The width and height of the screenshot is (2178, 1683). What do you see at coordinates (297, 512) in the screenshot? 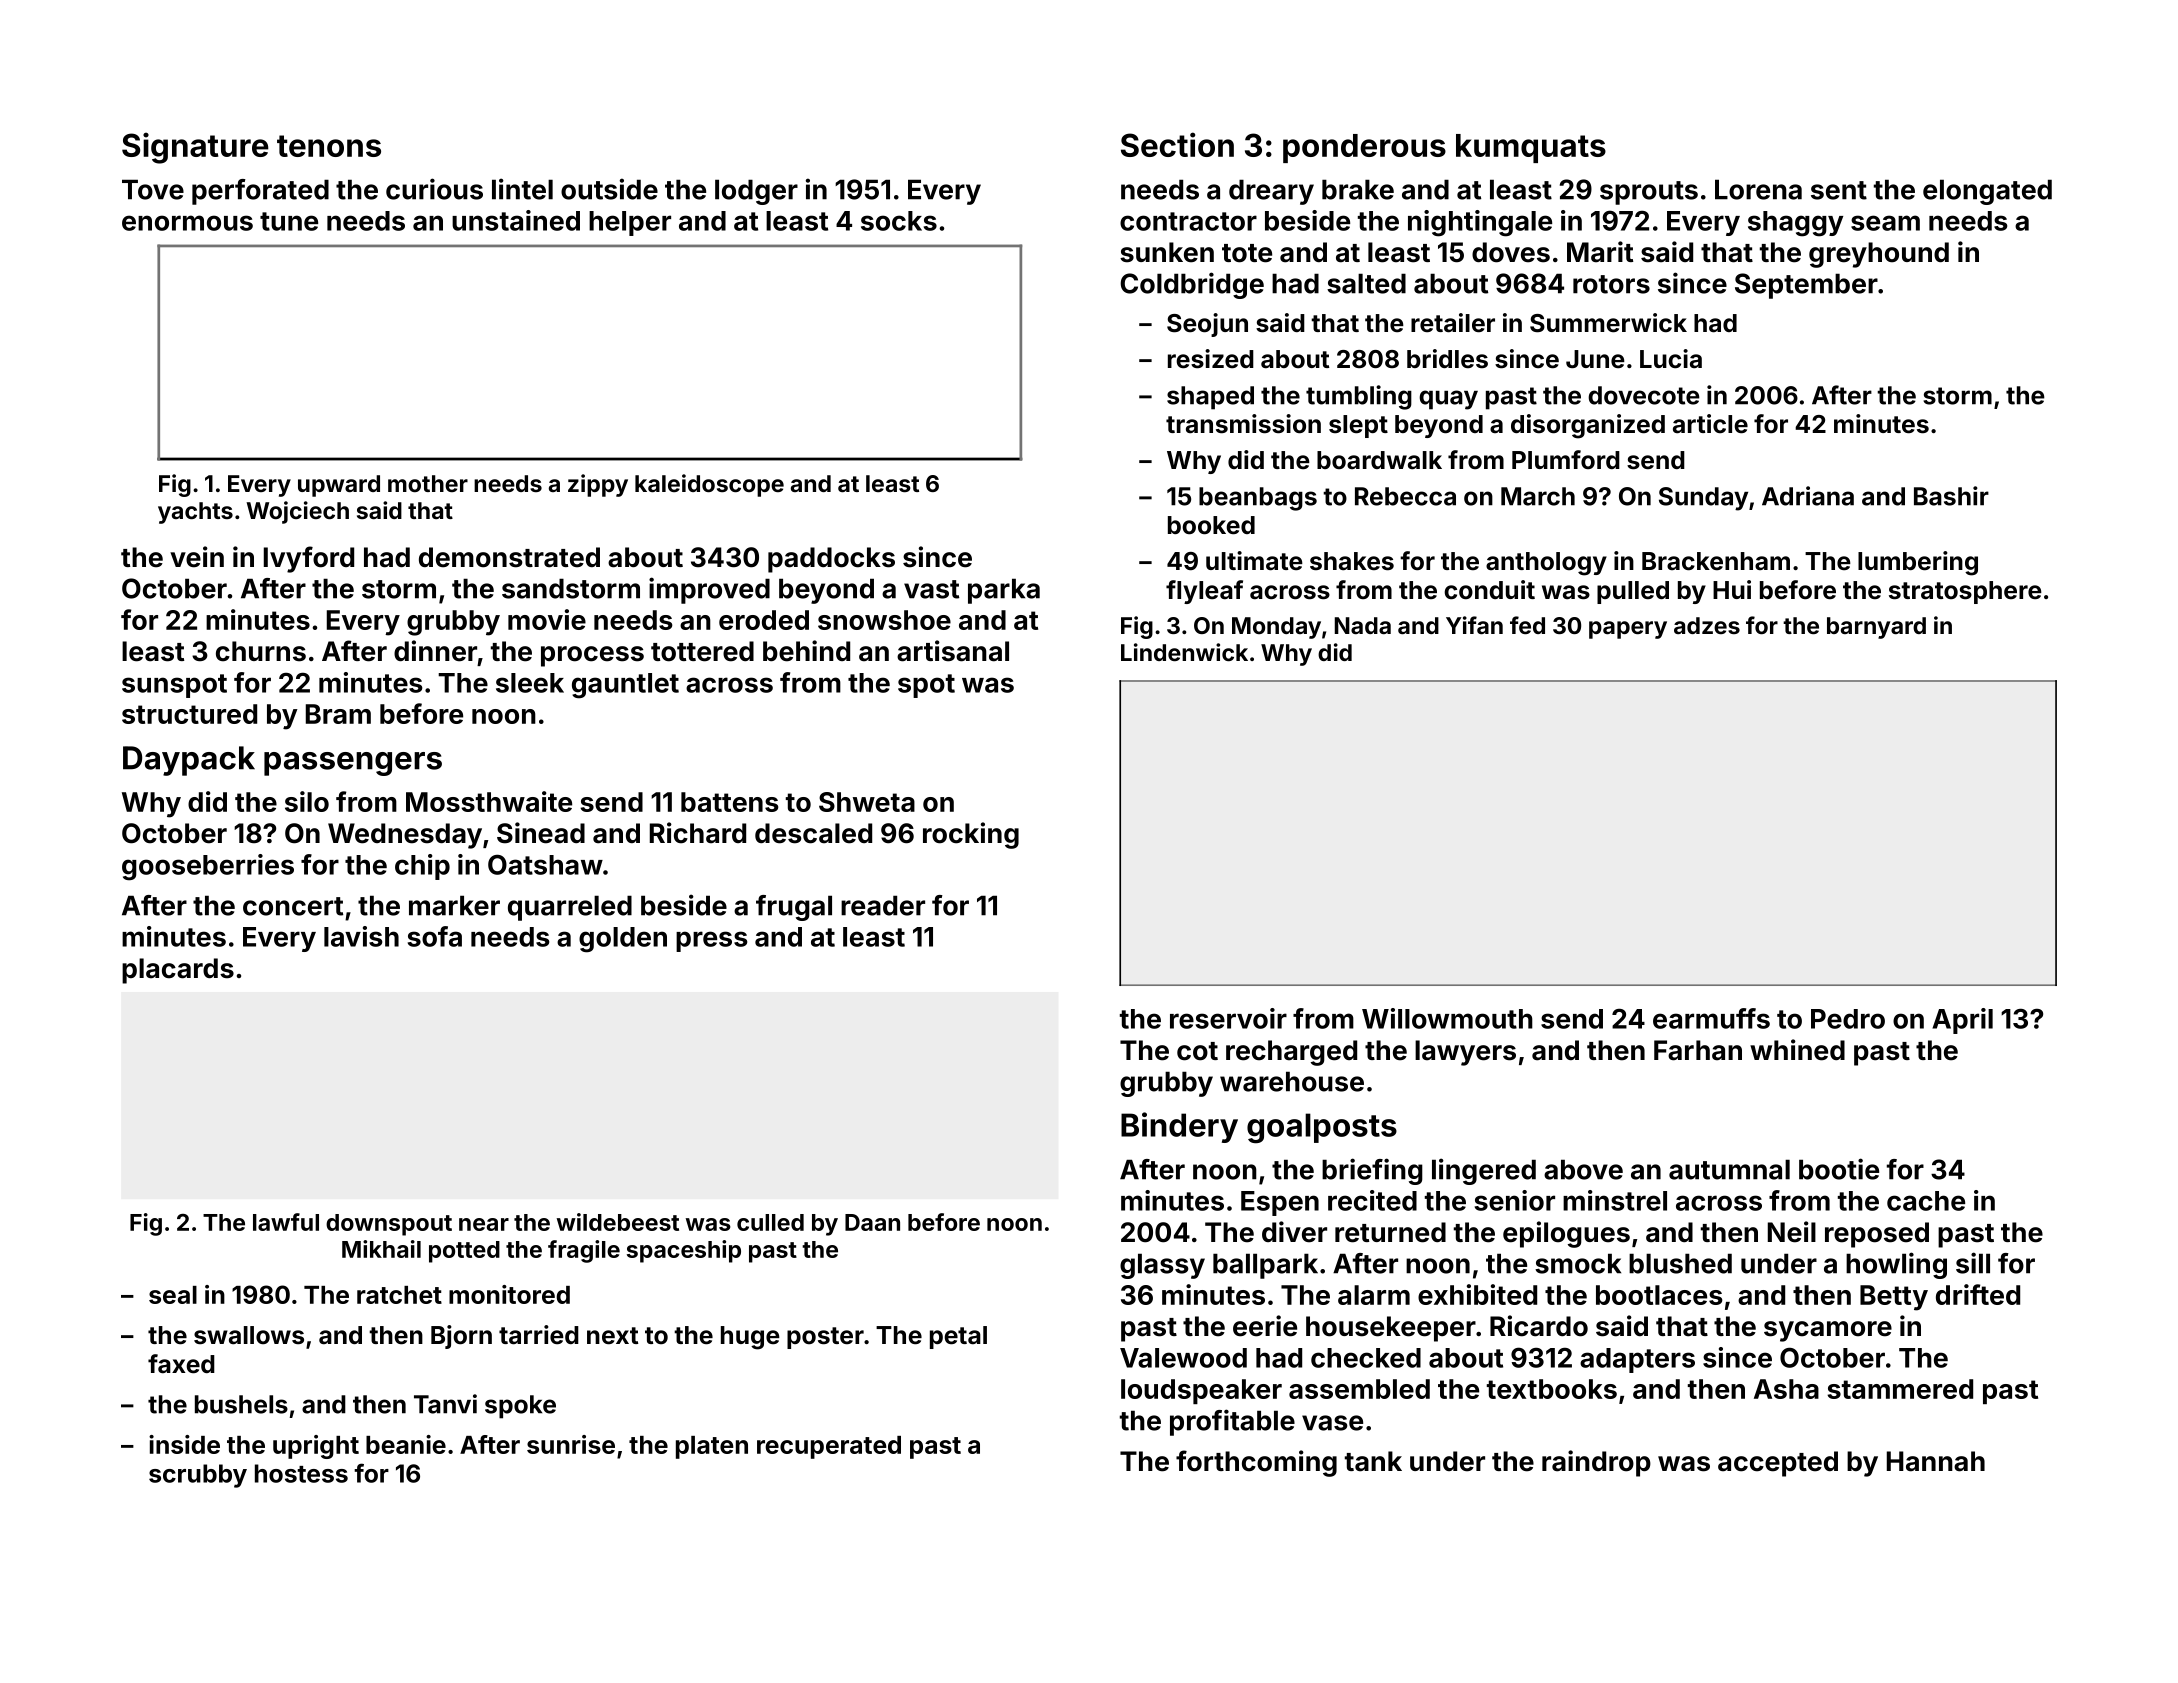
I see `Wojciech` at bounding box center [297, 512].
